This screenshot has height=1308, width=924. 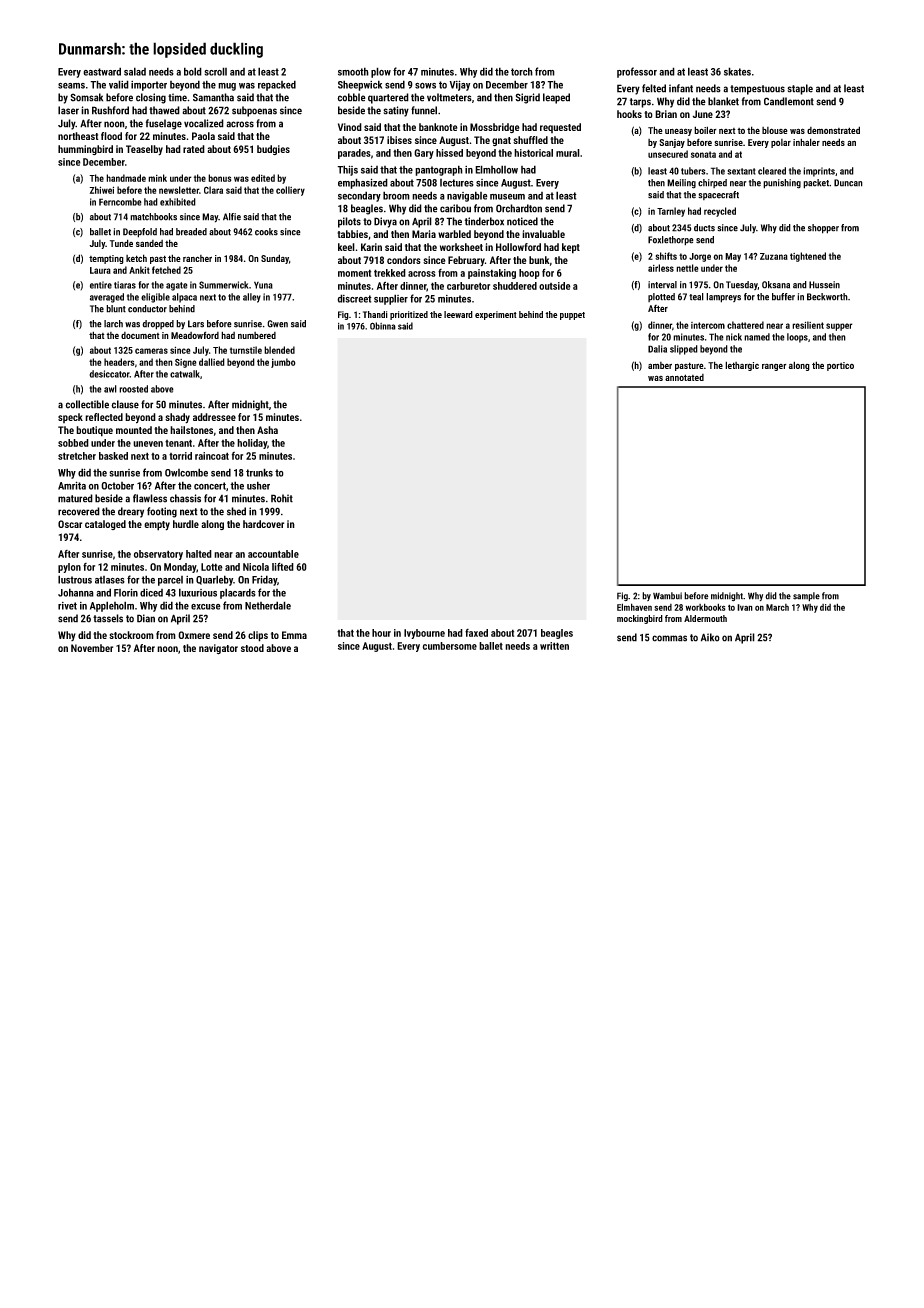 I want to click on caribou, so click(x=455, y=208).
